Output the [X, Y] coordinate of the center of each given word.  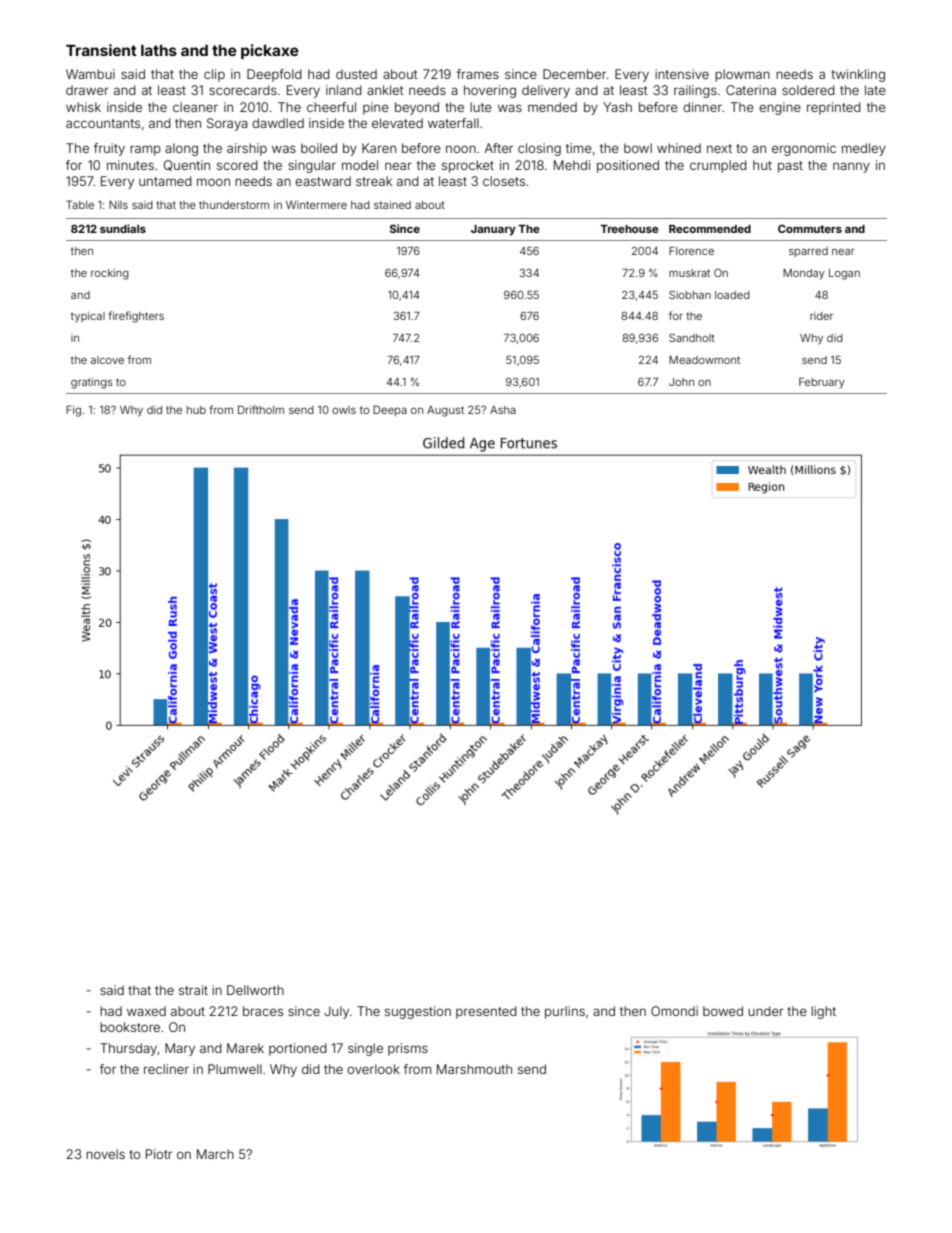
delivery [546, 91]
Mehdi [572, 165]
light [823, 1012]
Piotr [159, 1154]
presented [486, 1012]
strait [193, 990]
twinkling [858, 75]
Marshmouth [474, 1069]
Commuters [810, 229]
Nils [118, 204]
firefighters [136, 317]
